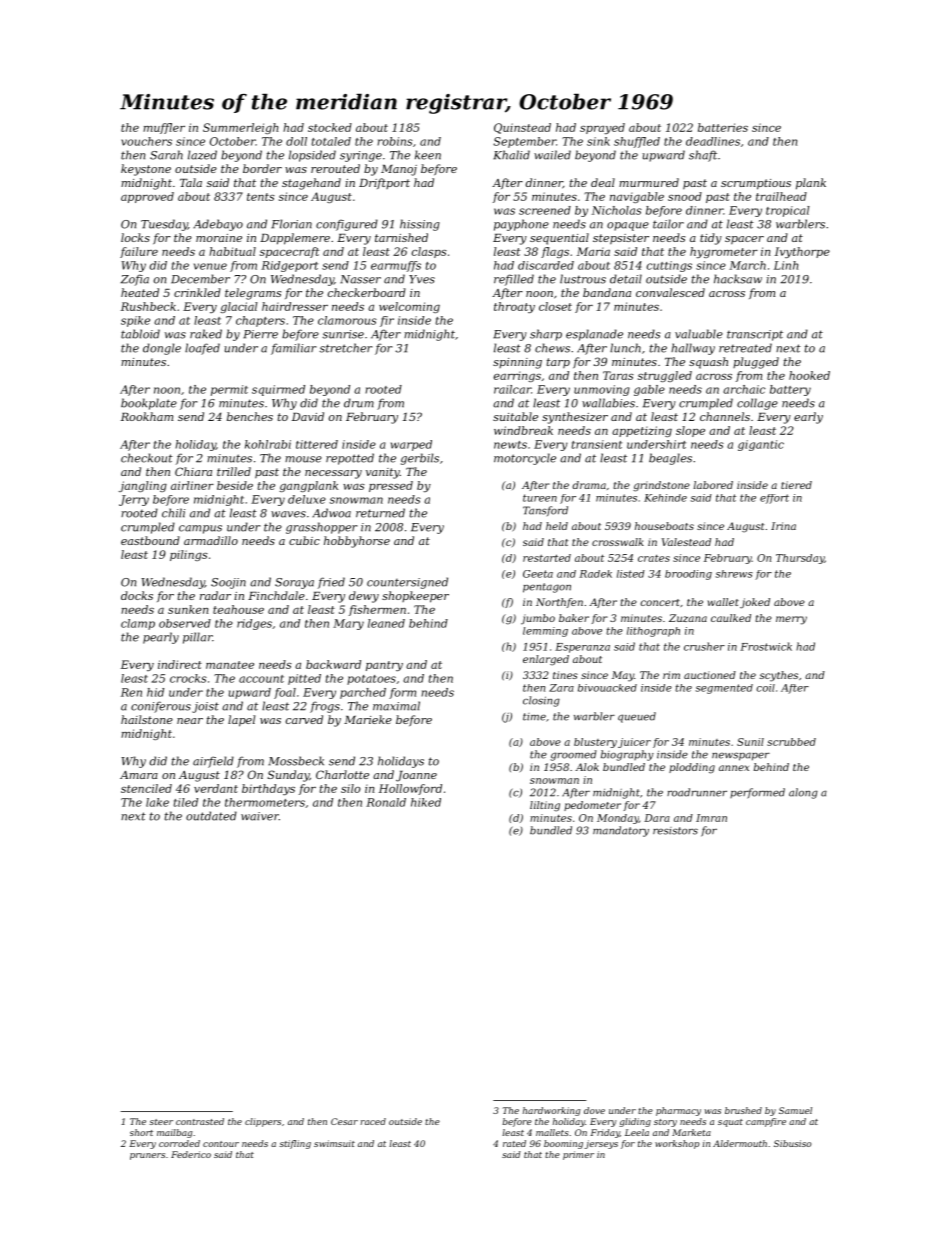 The image size is (952, 1233). I want to click on Ronald, so click(386, 802).
